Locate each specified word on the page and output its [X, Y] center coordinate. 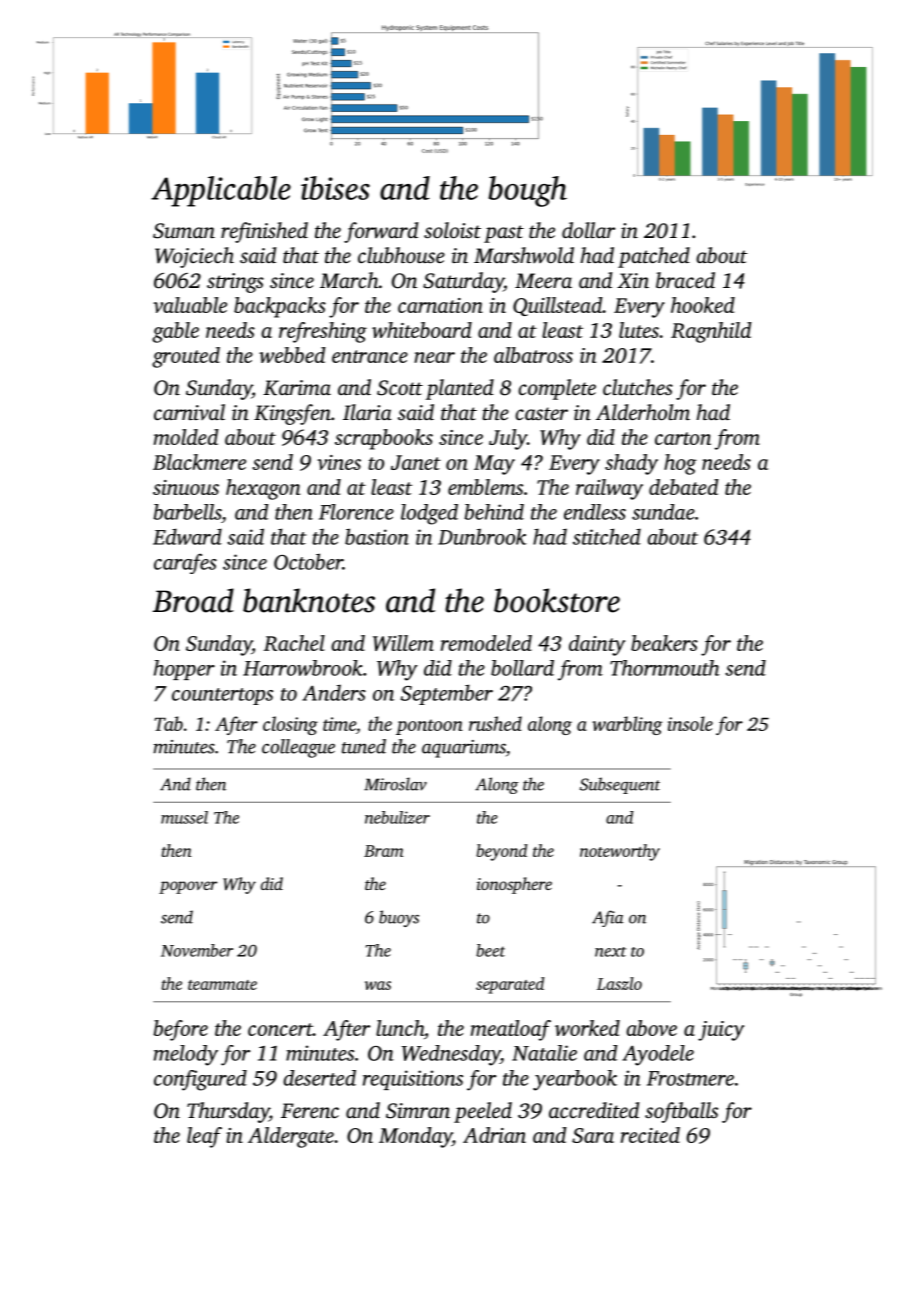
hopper [184, 670]
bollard [522, 668]
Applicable [221, 191]
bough [527, 191]
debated [684, 487]
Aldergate [291, 1137]
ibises [335, 188]
